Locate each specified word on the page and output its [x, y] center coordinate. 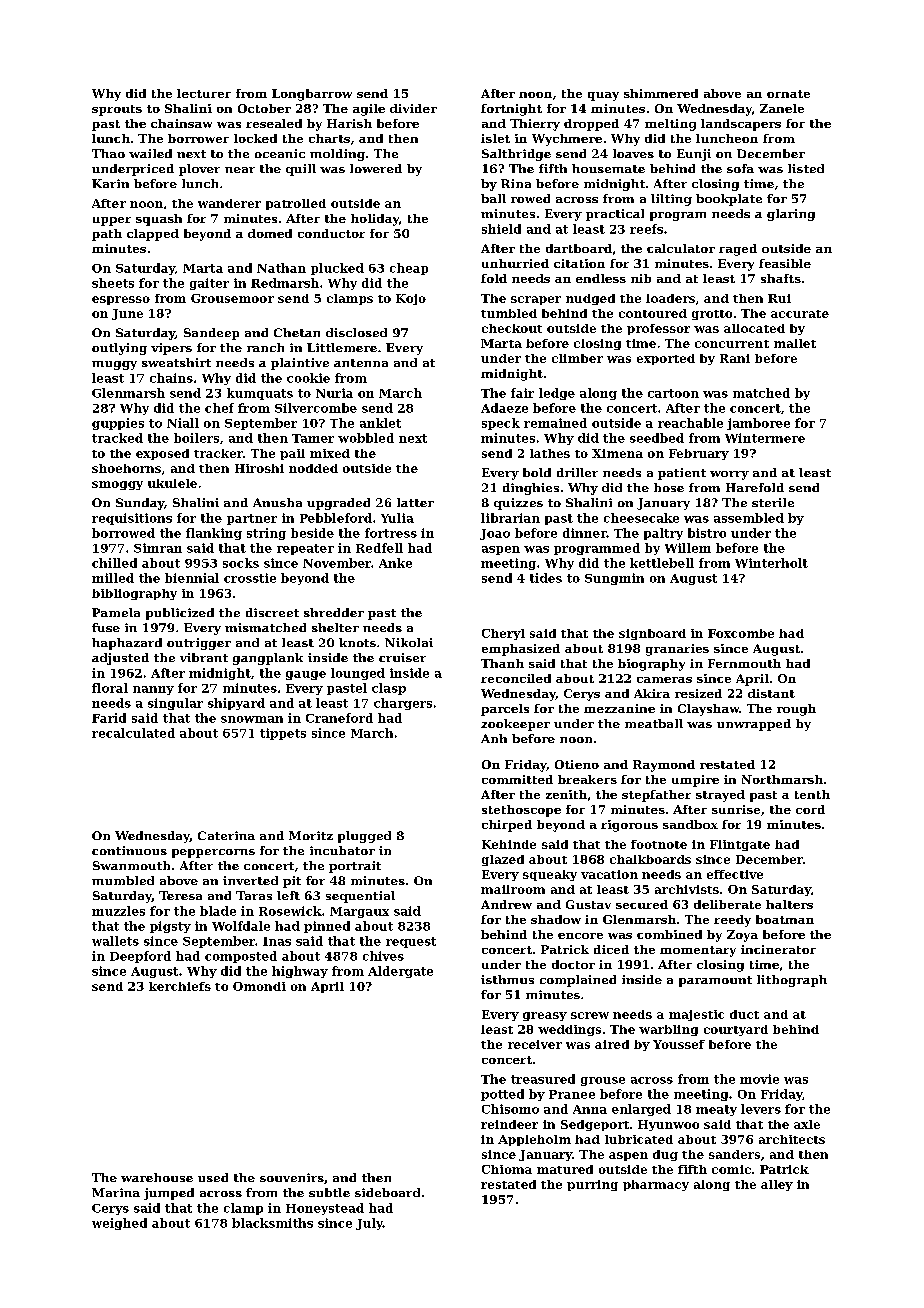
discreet [272, 612]
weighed [119, 1224]
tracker [218, 453]
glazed [503, 860]
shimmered [661, 93]
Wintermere [765, 438]
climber [577, 358]
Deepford [140, 957]
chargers [403, 704]
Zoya [742, 936]
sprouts [117, 110]
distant [771, 693]
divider [413, 108]
